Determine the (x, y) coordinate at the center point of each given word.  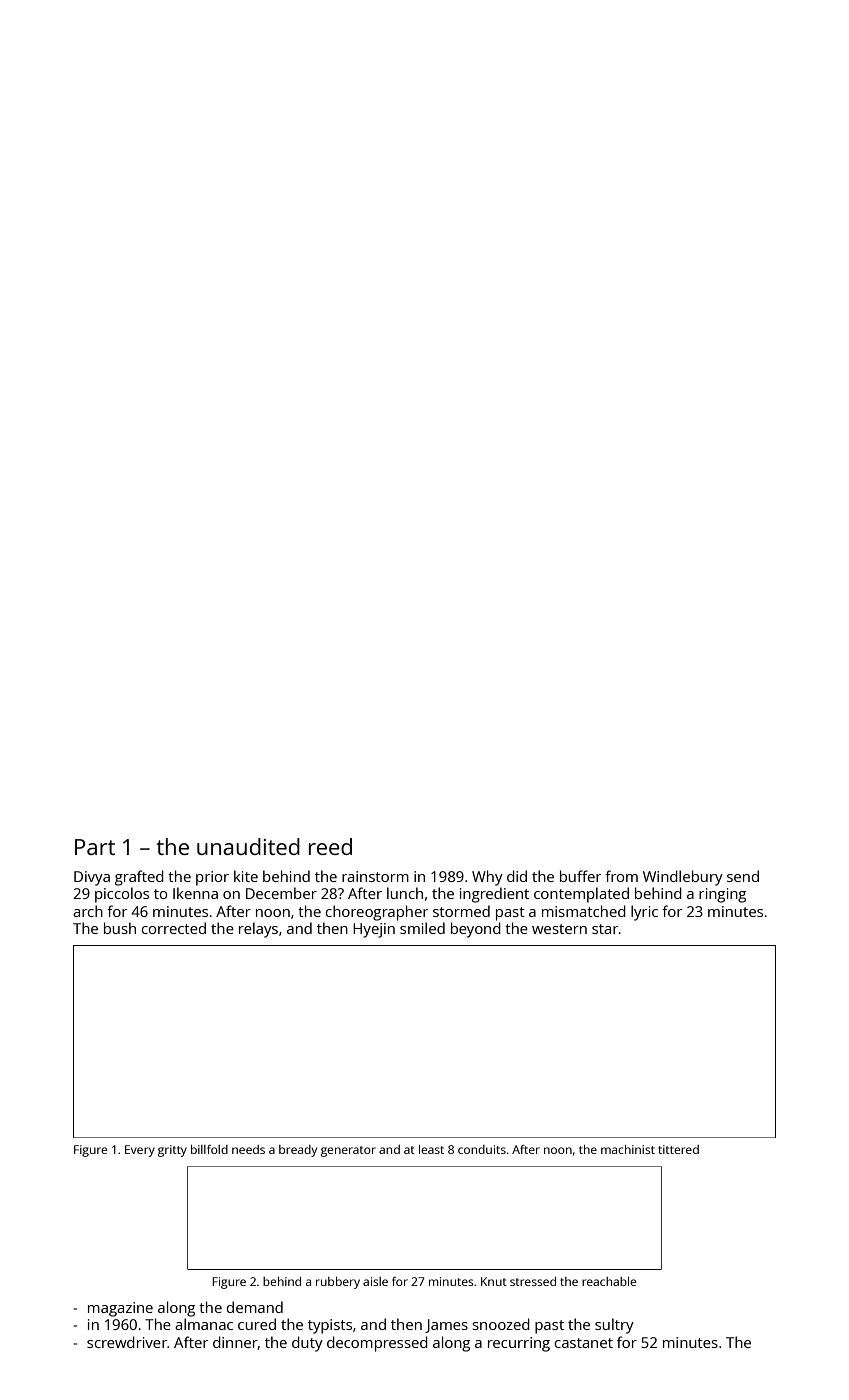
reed (330, 846)
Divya (92, 878)
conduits (482, 1149)
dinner (235, 1343)
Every (140, 1151)
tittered (678, 1149)
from (621, 876)
